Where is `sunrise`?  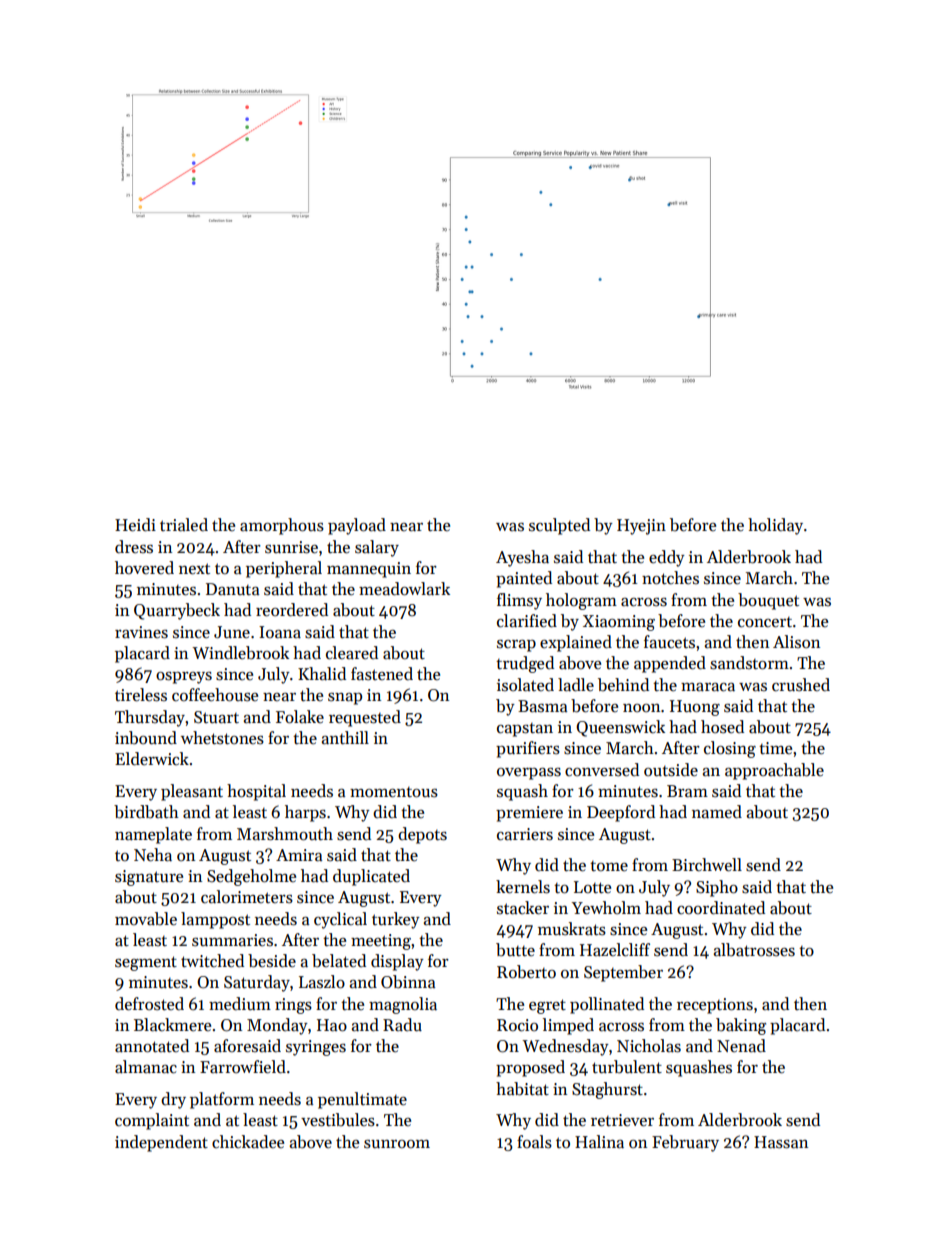 sunrise is located at coordinates (291, 547).
